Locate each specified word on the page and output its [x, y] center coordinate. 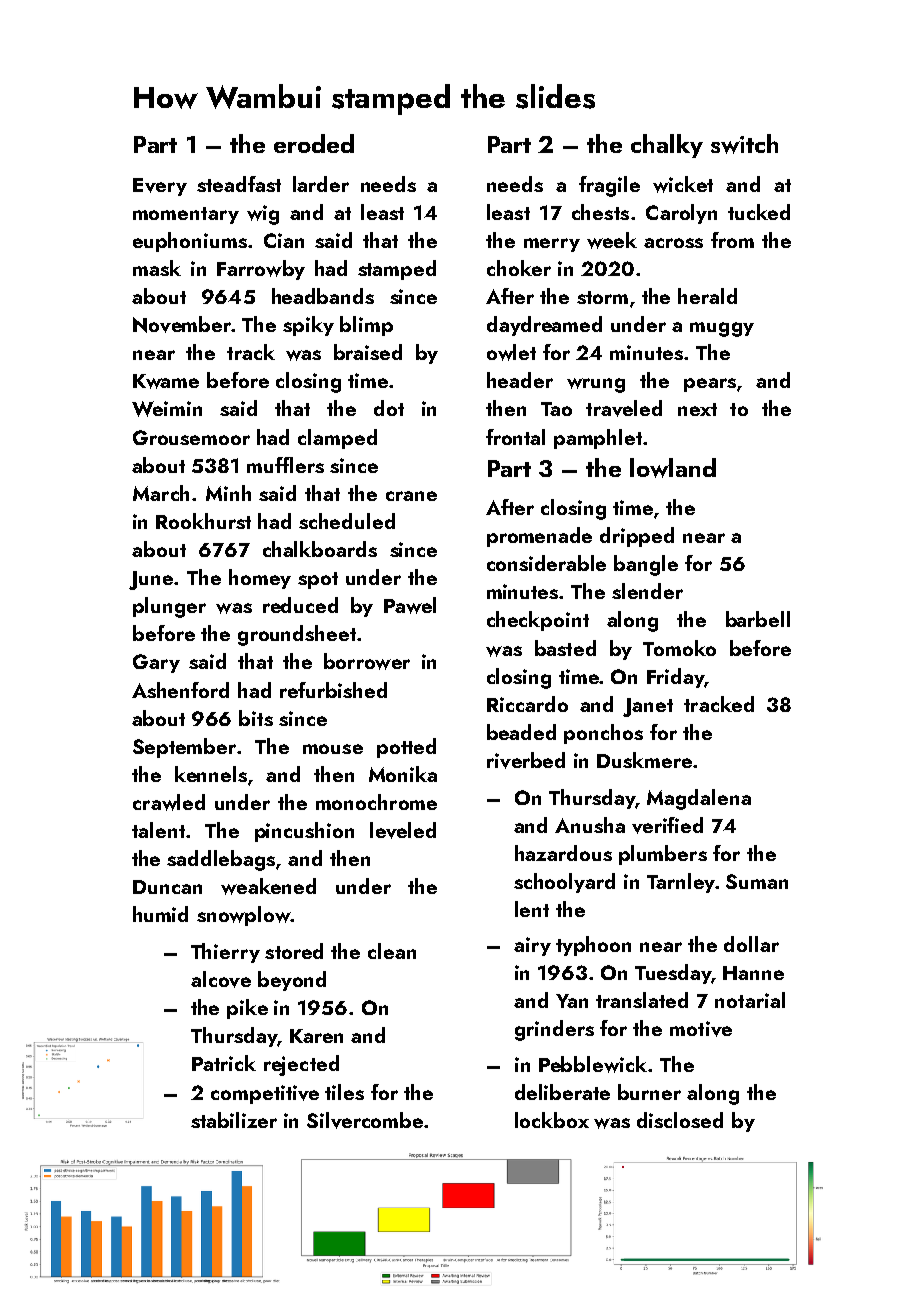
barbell [758, 619]
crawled [169, 802]
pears [710, 385]
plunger [169, 607]
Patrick [224, 1063]
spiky [308, 326]
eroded [314, 143]
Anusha [590, 825]
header [520, 380]
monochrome [376, 802]
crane [411, 496]
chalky [667, 146]
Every [160, 187]
